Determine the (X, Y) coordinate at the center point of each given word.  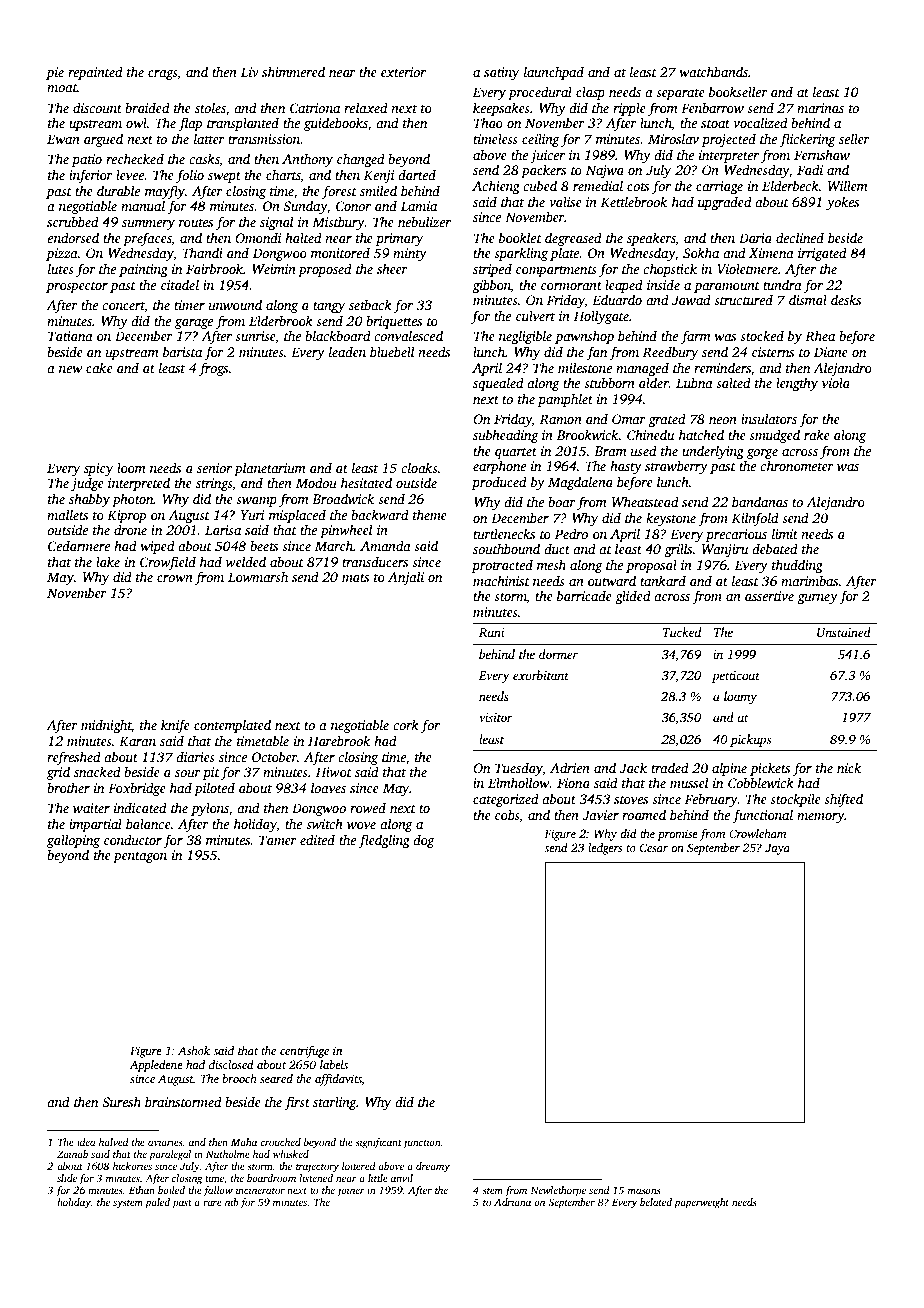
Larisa (223, 530)
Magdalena (580, 483)
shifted (843, 800)
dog (424, 841)
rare (212, 1203)
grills (678, 550)
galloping (73, 841)
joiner (351, 1191)
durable (118, 190)
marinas (820, 108)
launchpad (554, 73)
